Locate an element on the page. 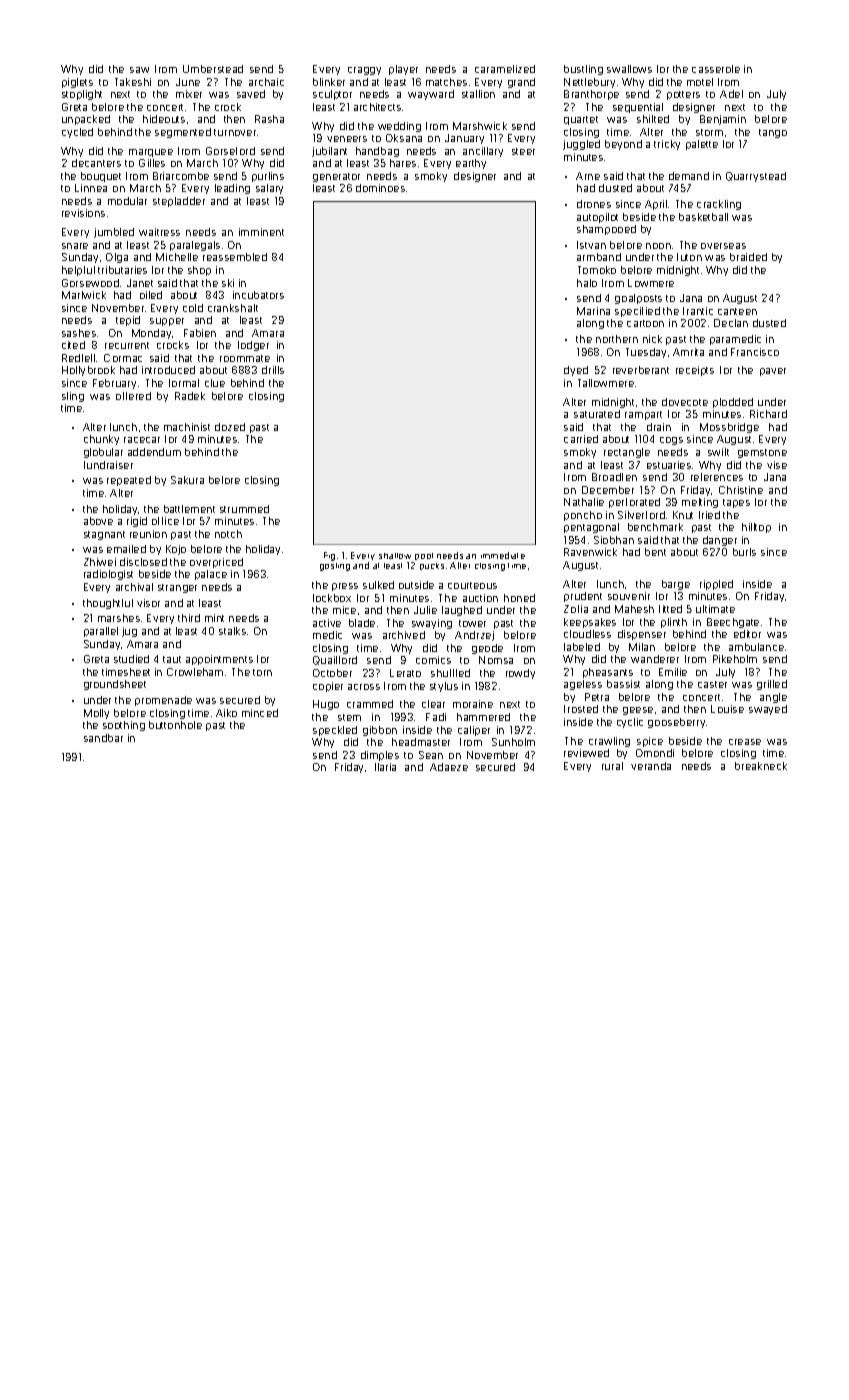 This page has height=1400, width=849. sandbar is located at coordinates (103, 738).
